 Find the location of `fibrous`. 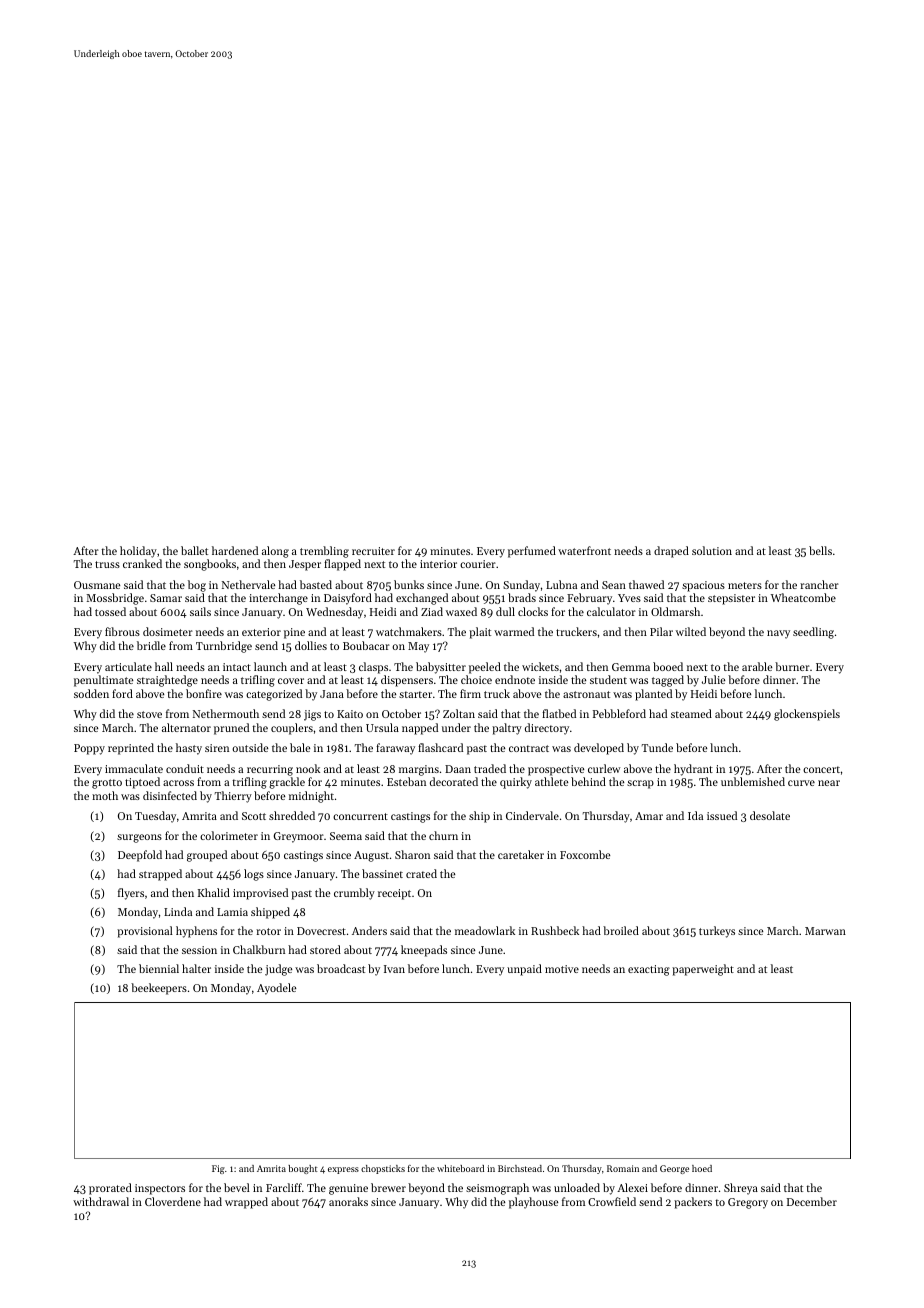

fibrous is located at coordinates (122, 631).
